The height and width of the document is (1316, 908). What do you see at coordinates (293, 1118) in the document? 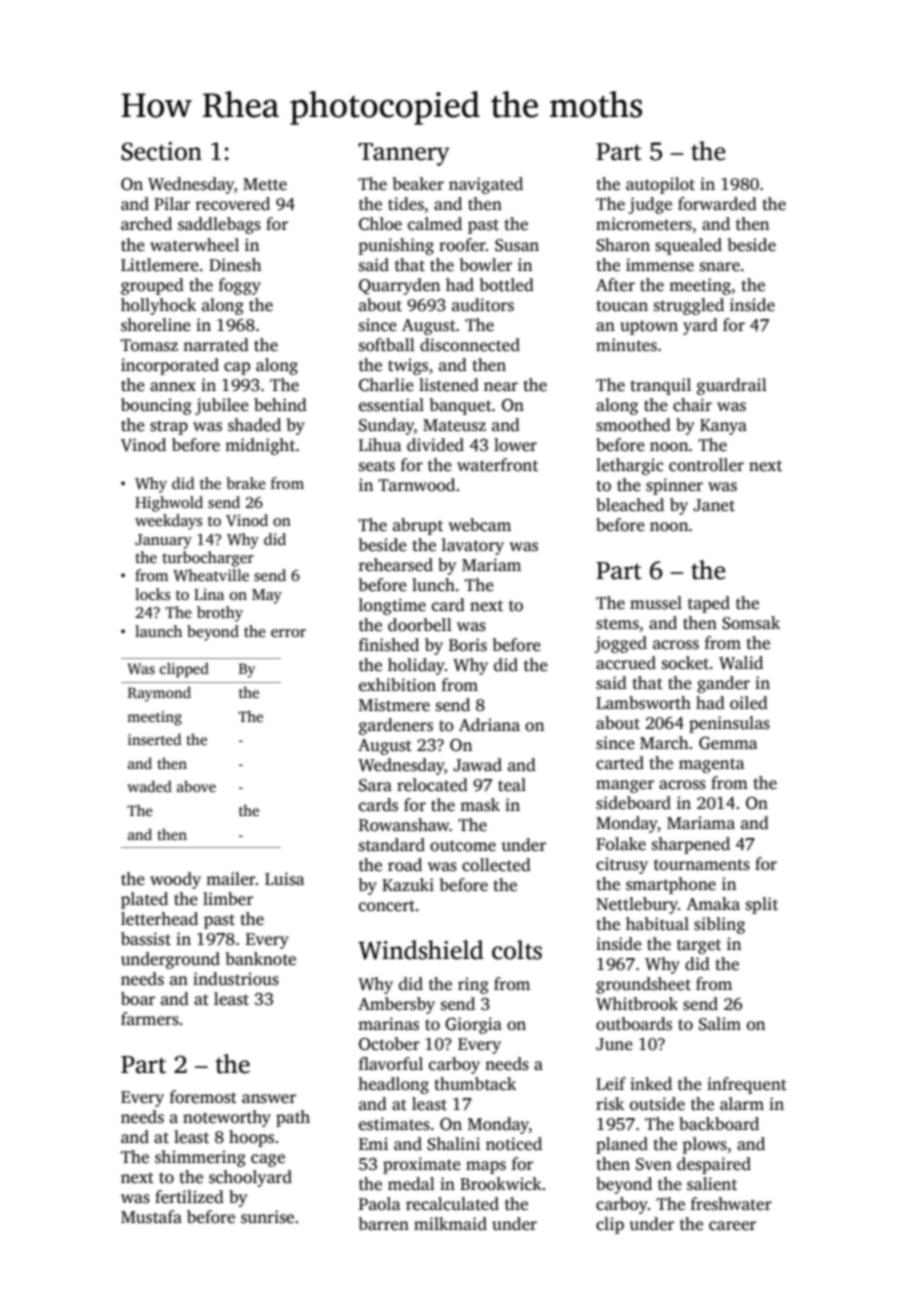
I see `path` at bounding box center [293, 1118].
